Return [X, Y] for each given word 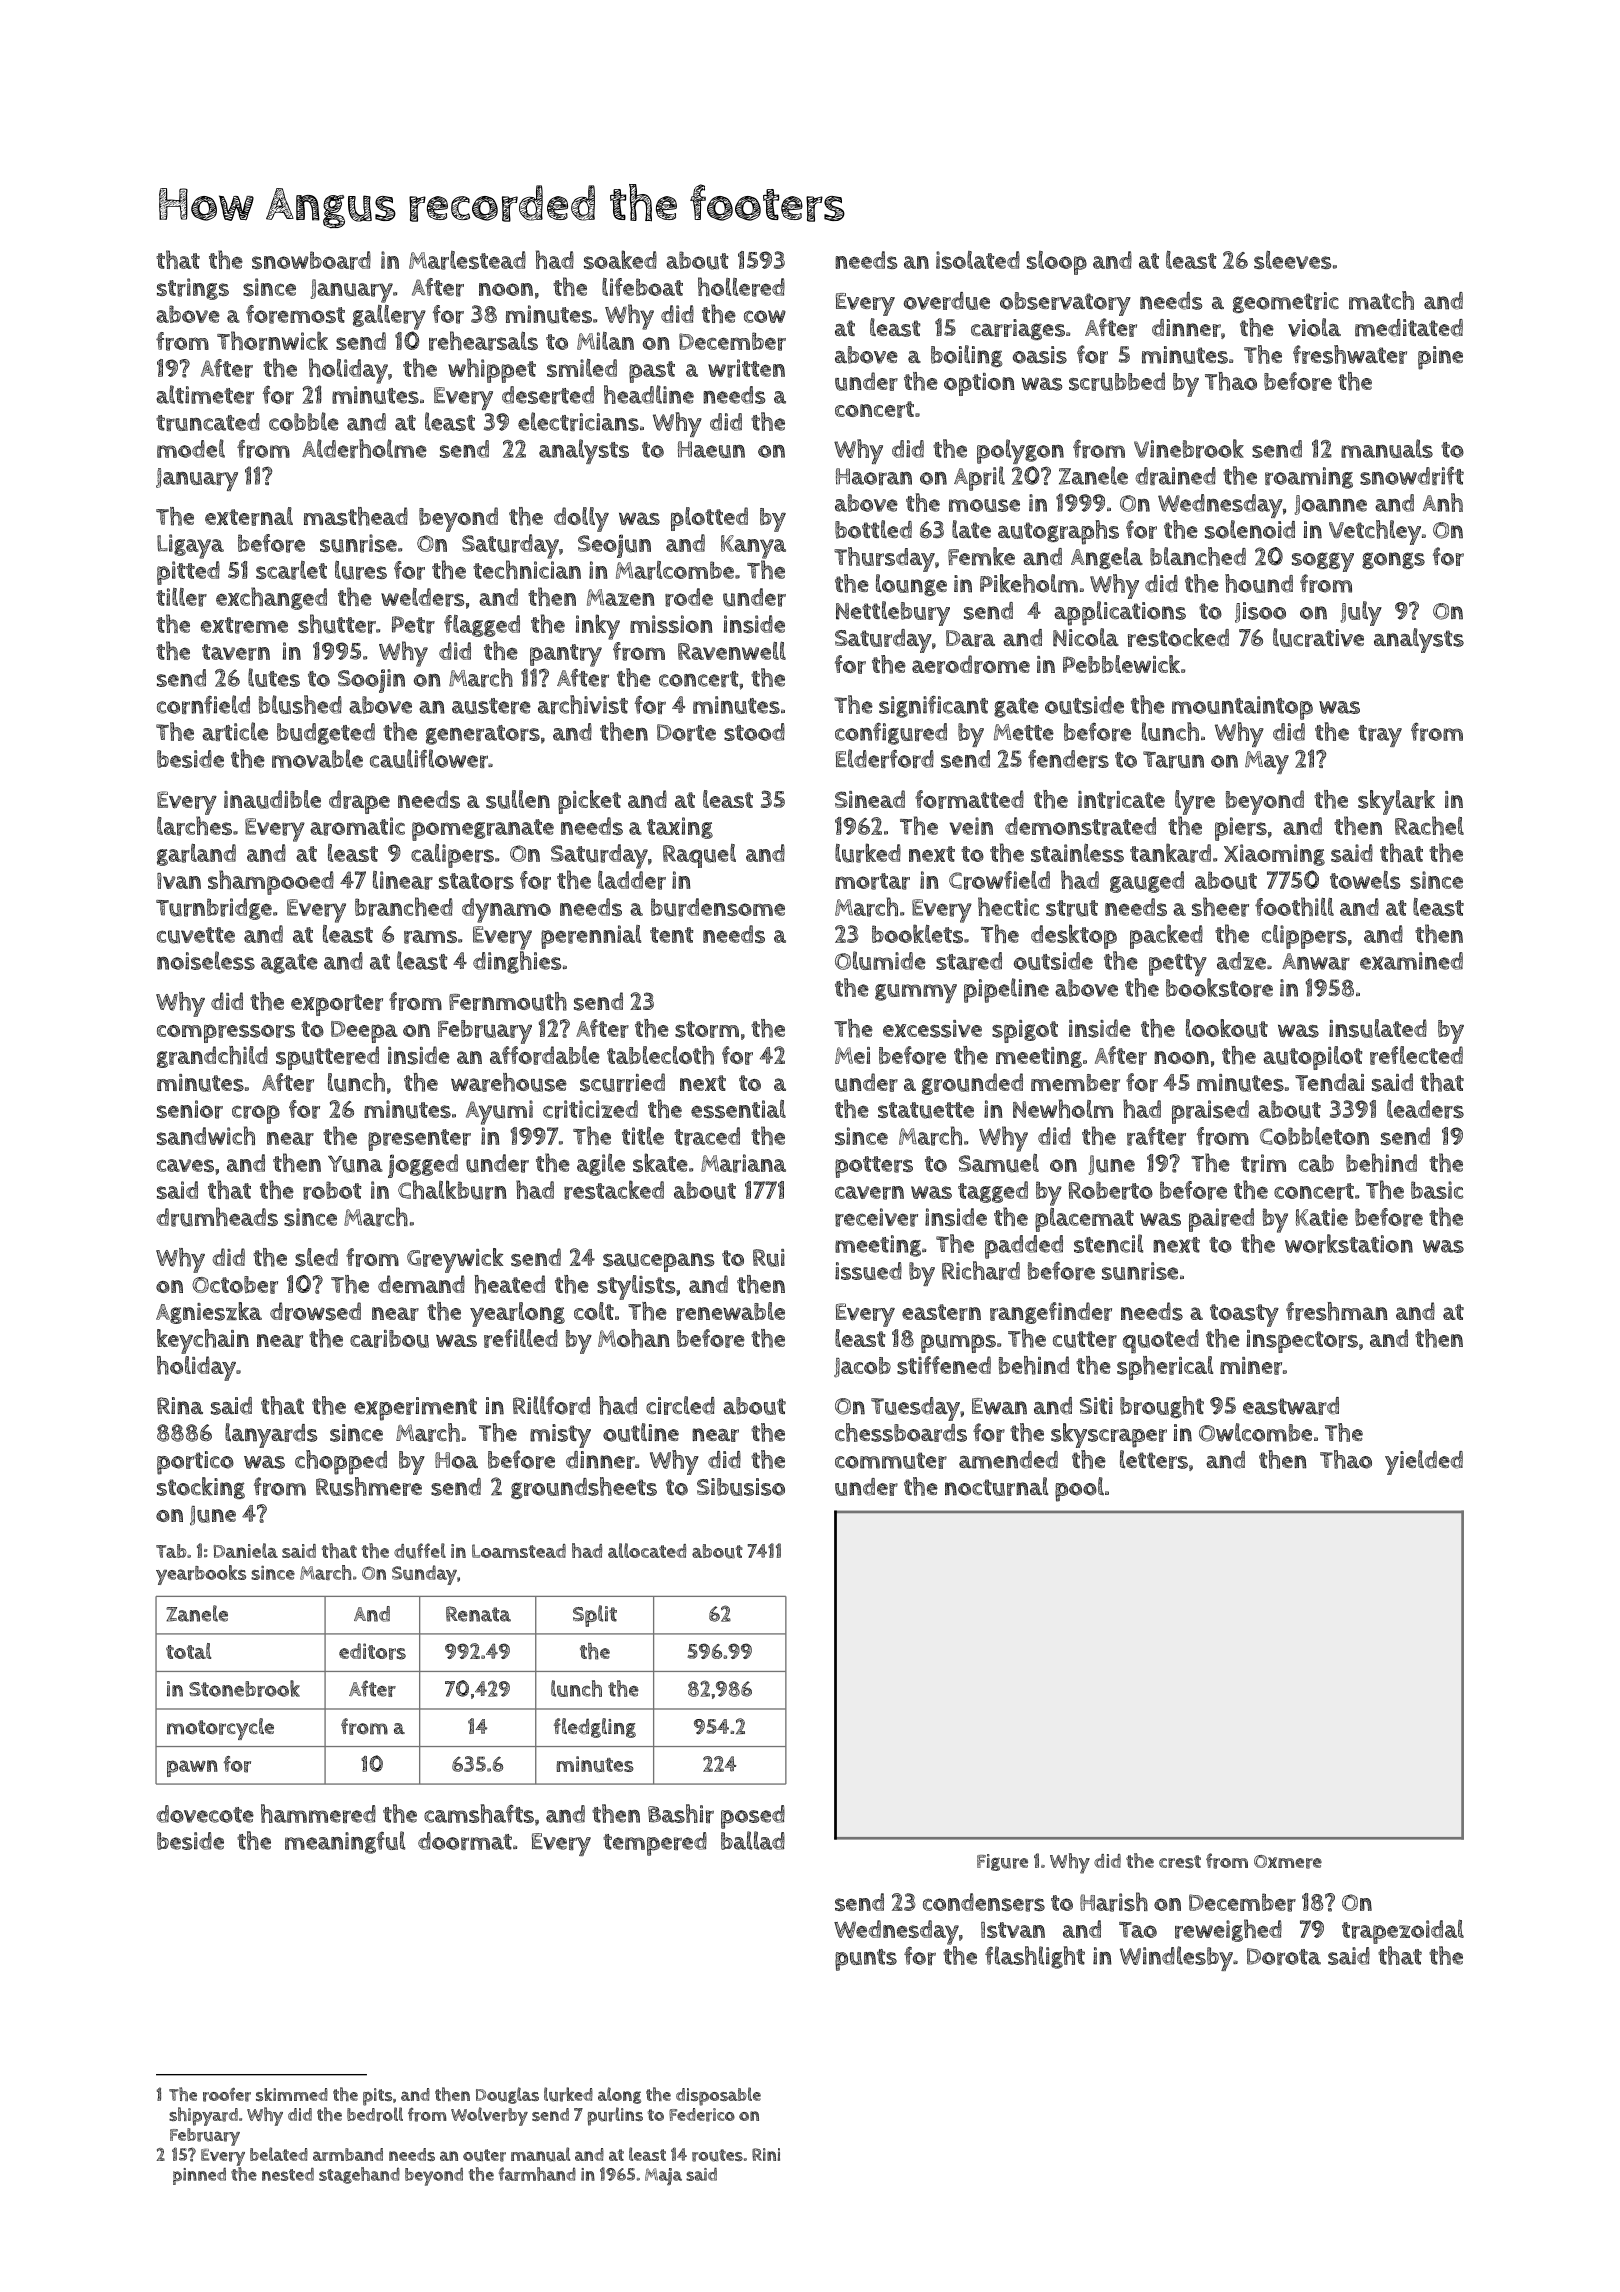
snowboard [311, 260]
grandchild [212, 1057]
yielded [1424, 1462]
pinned [199, 2176]
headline [649, 394]
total [188, 1651]
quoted [1161, 1341]
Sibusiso [741, 1487]
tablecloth [660, 1055]
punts [866, 1960]
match [1381, 300]
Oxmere [1288, 1862]
